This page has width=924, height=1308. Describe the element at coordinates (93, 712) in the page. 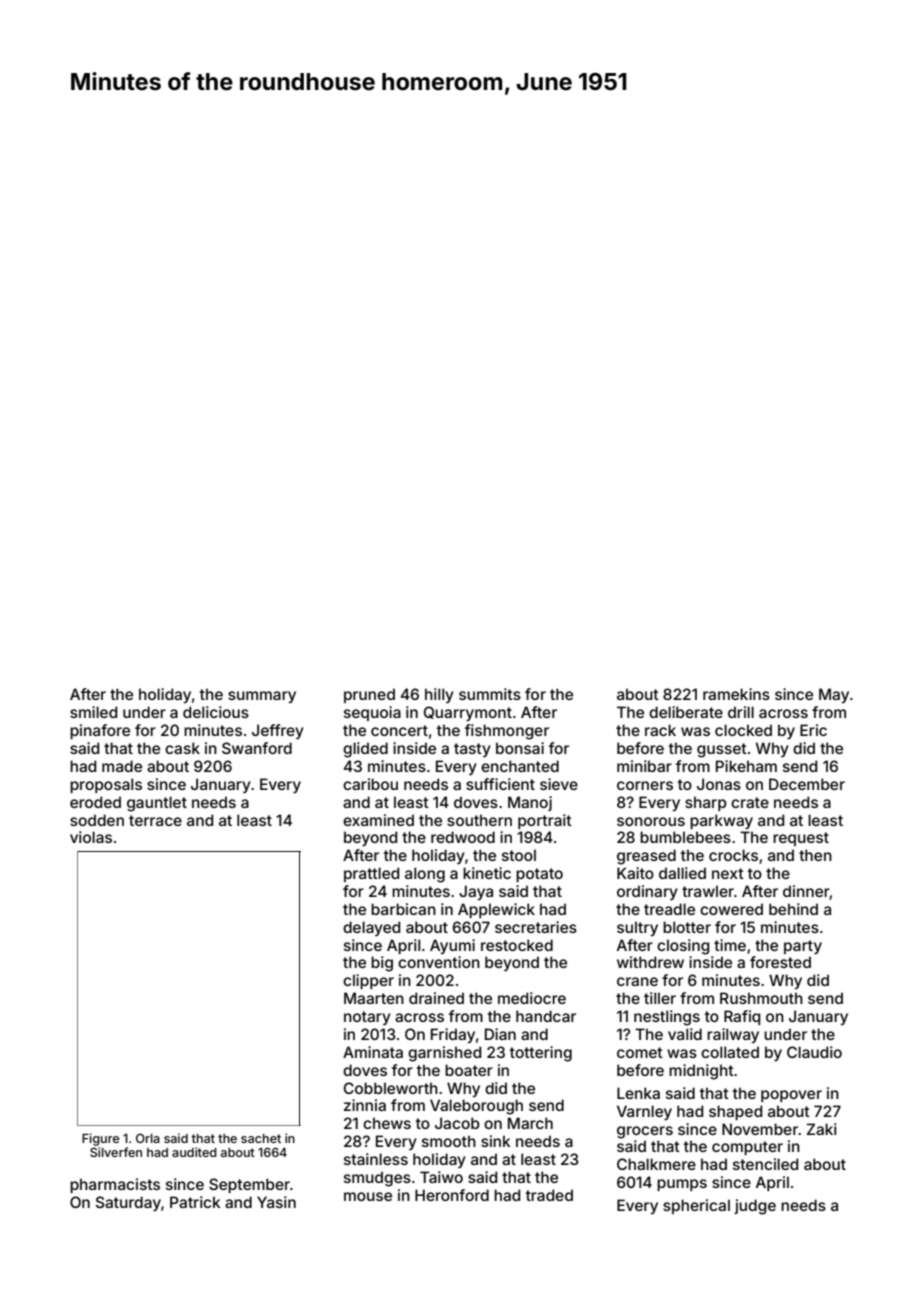

I see `smiled` at that location.
